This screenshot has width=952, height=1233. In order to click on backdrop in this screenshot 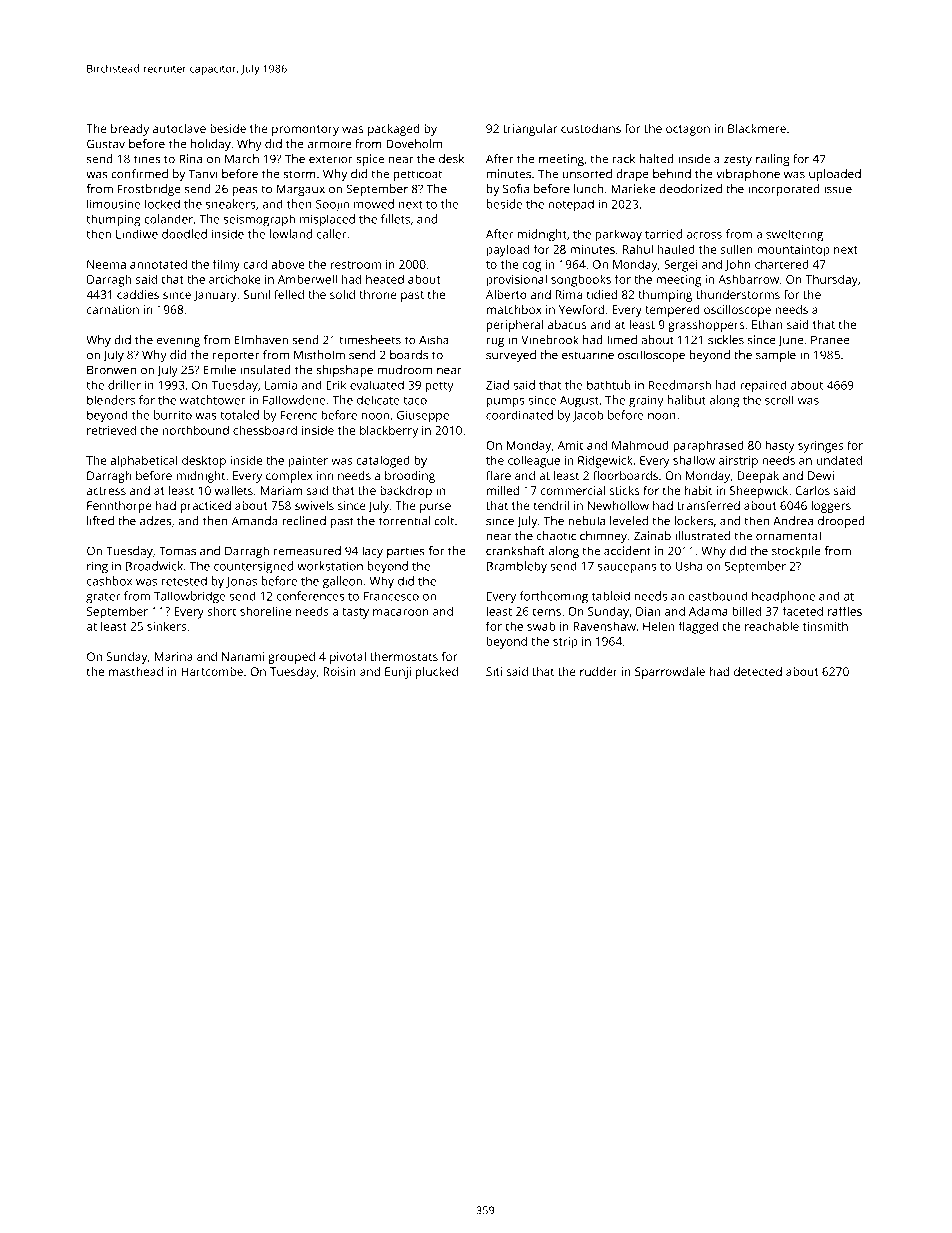, I will do `click(406, 492)`.
